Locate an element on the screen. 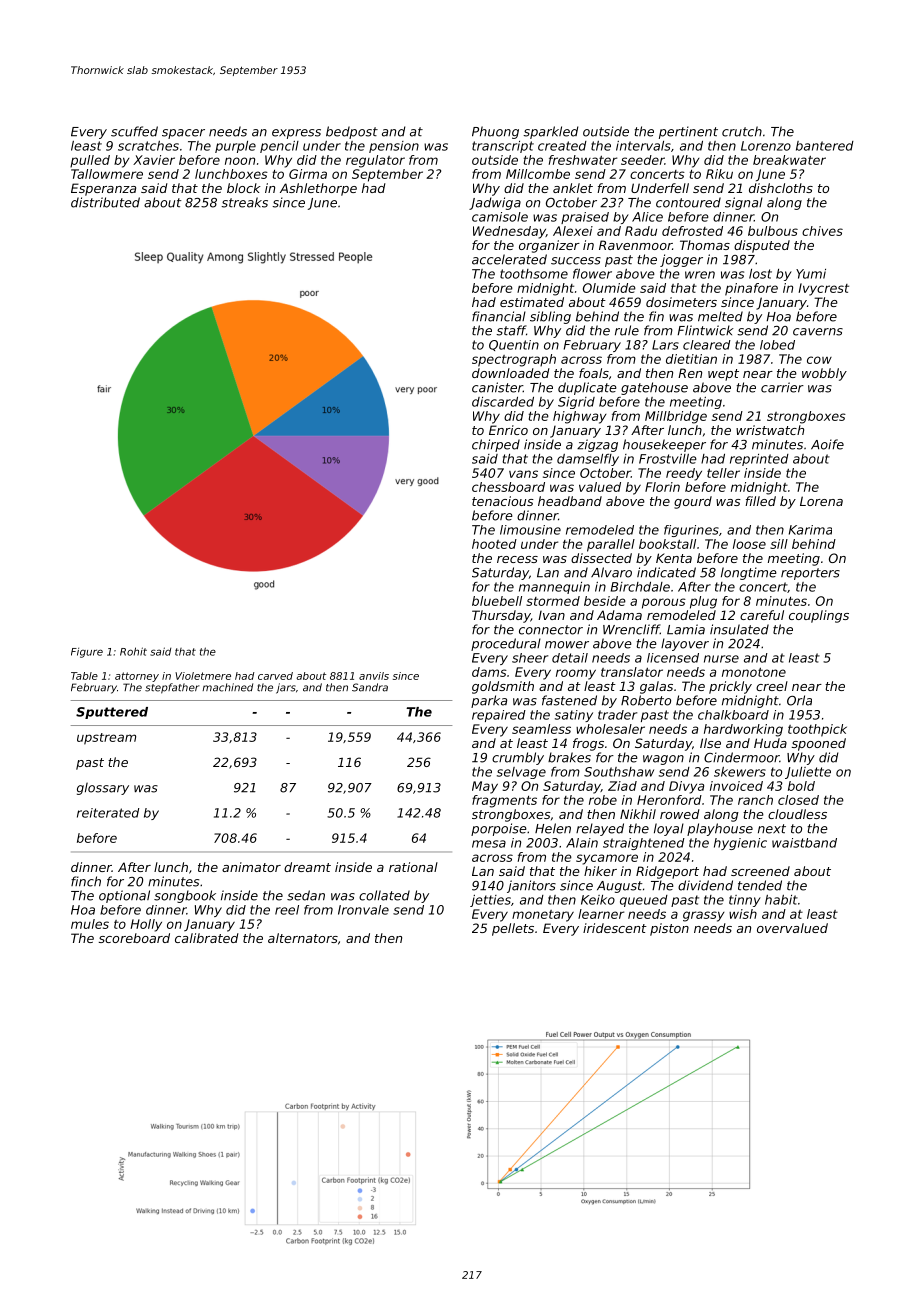 The width and height of the screenshot is (924, 1308). glossary is located at coordinates (103, 788).
